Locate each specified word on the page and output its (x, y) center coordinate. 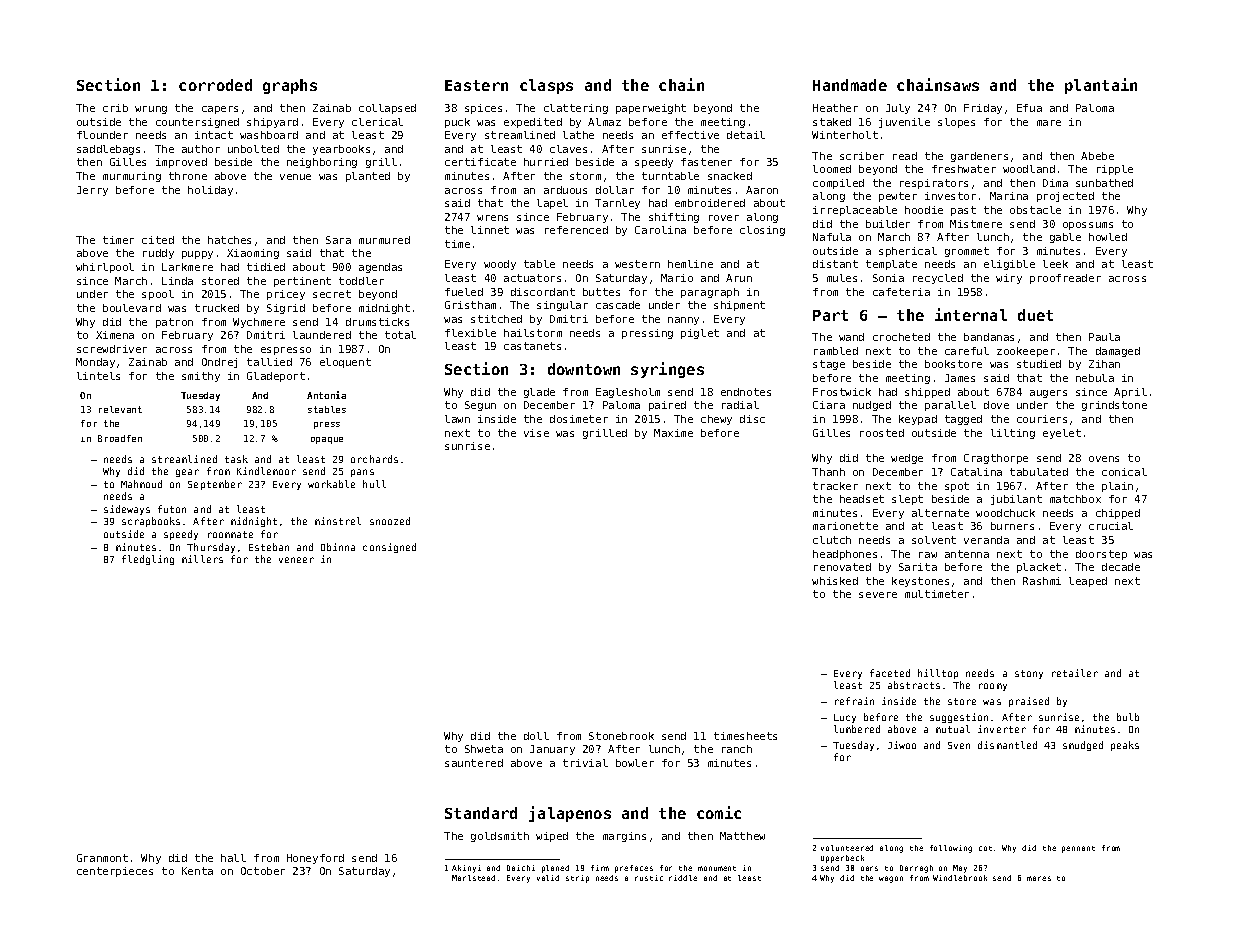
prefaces (634, 869)
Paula (1104, 337)
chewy (716, 420)
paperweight (651, 109)
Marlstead (473, 878)
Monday (95, 363)
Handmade (850, 85)
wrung (151, 110)
